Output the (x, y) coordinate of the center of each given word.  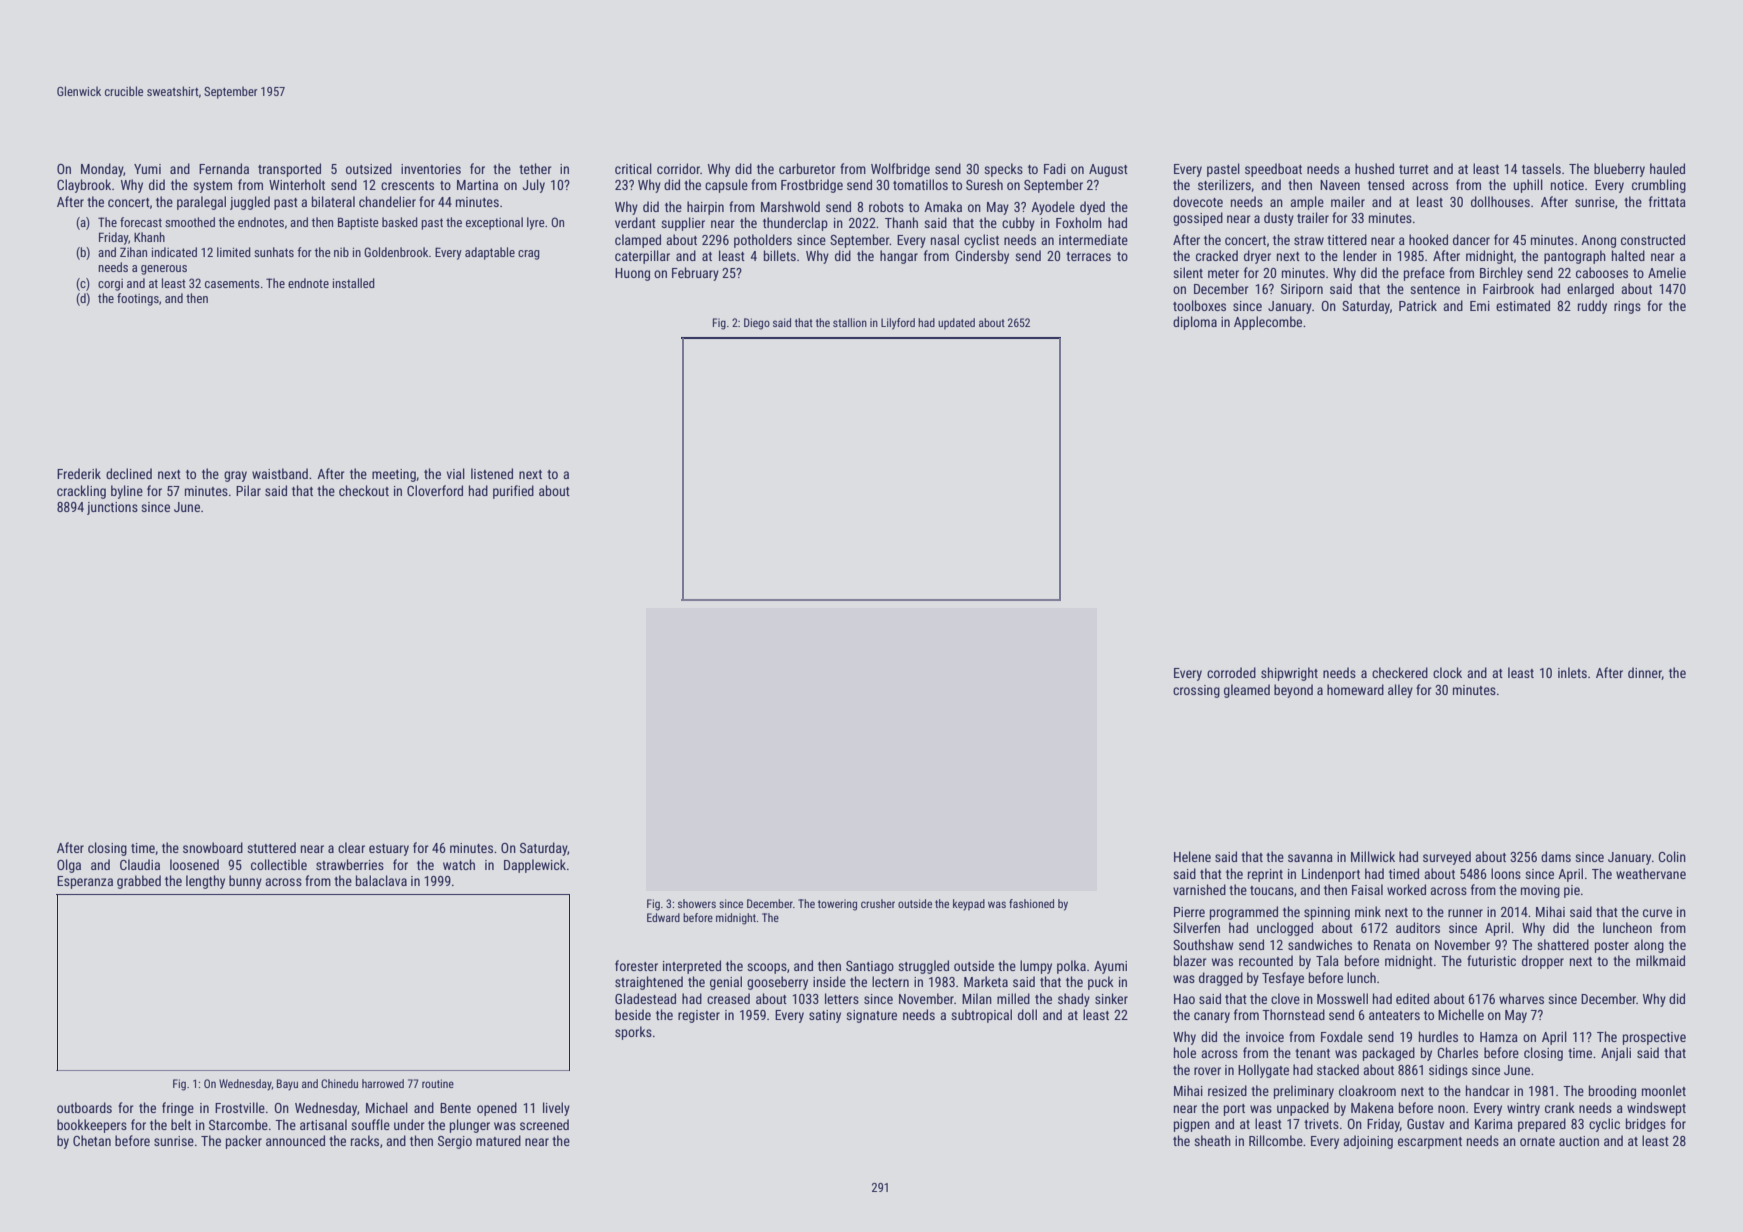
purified (513, 492)
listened (492, 473)
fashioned (1031, 903)
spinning (1327, 913)
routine (438, 1083)
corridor (678, 168)
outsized (369, 168)
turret (1414, 169)
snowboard (213, 847)
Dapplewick (535, 866)
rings (1627, 307)
